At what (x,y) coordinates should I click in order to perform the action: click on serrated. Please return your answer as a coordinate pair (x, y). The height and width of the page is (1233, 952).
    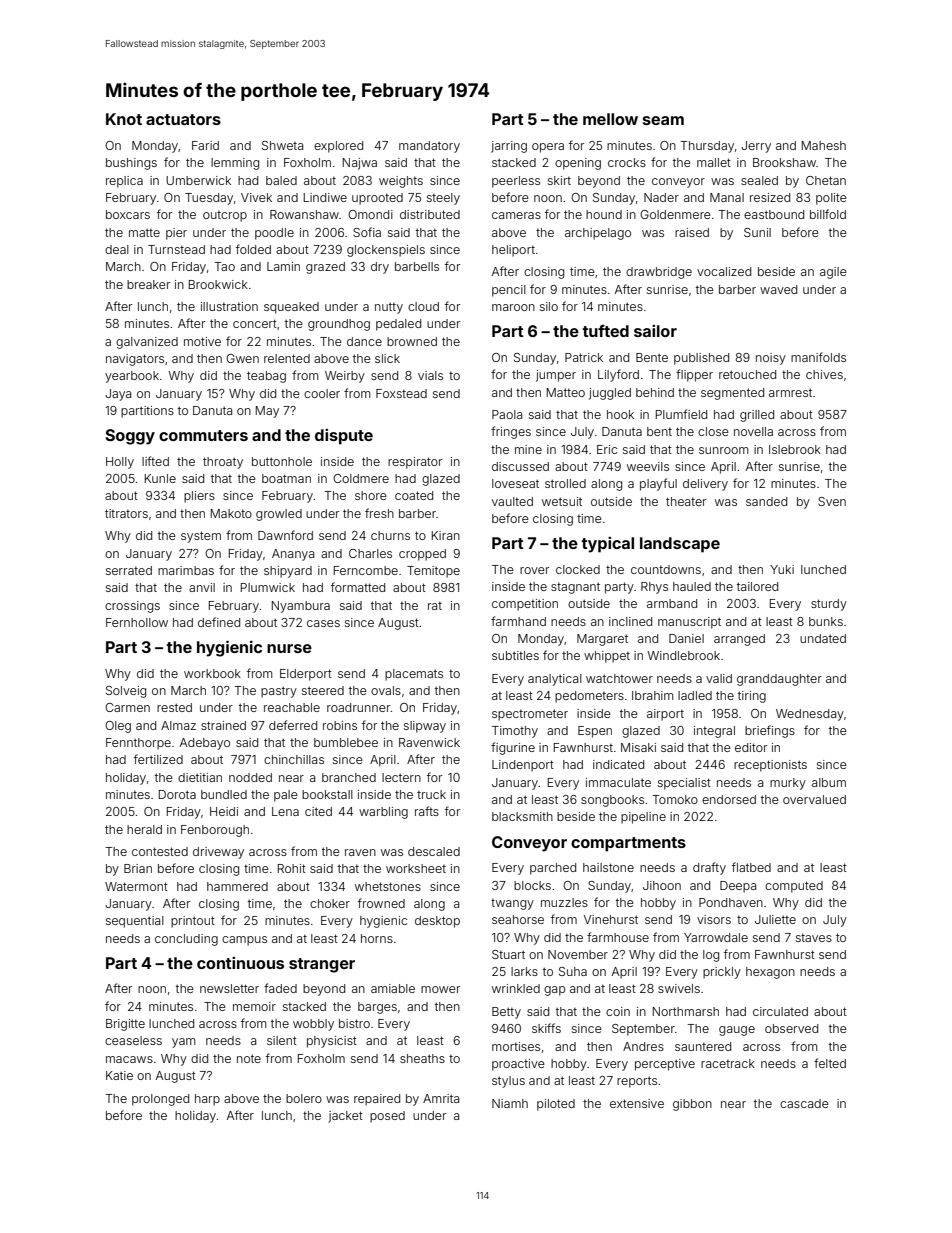
    Looking at the image, I should click on (129, 570).
